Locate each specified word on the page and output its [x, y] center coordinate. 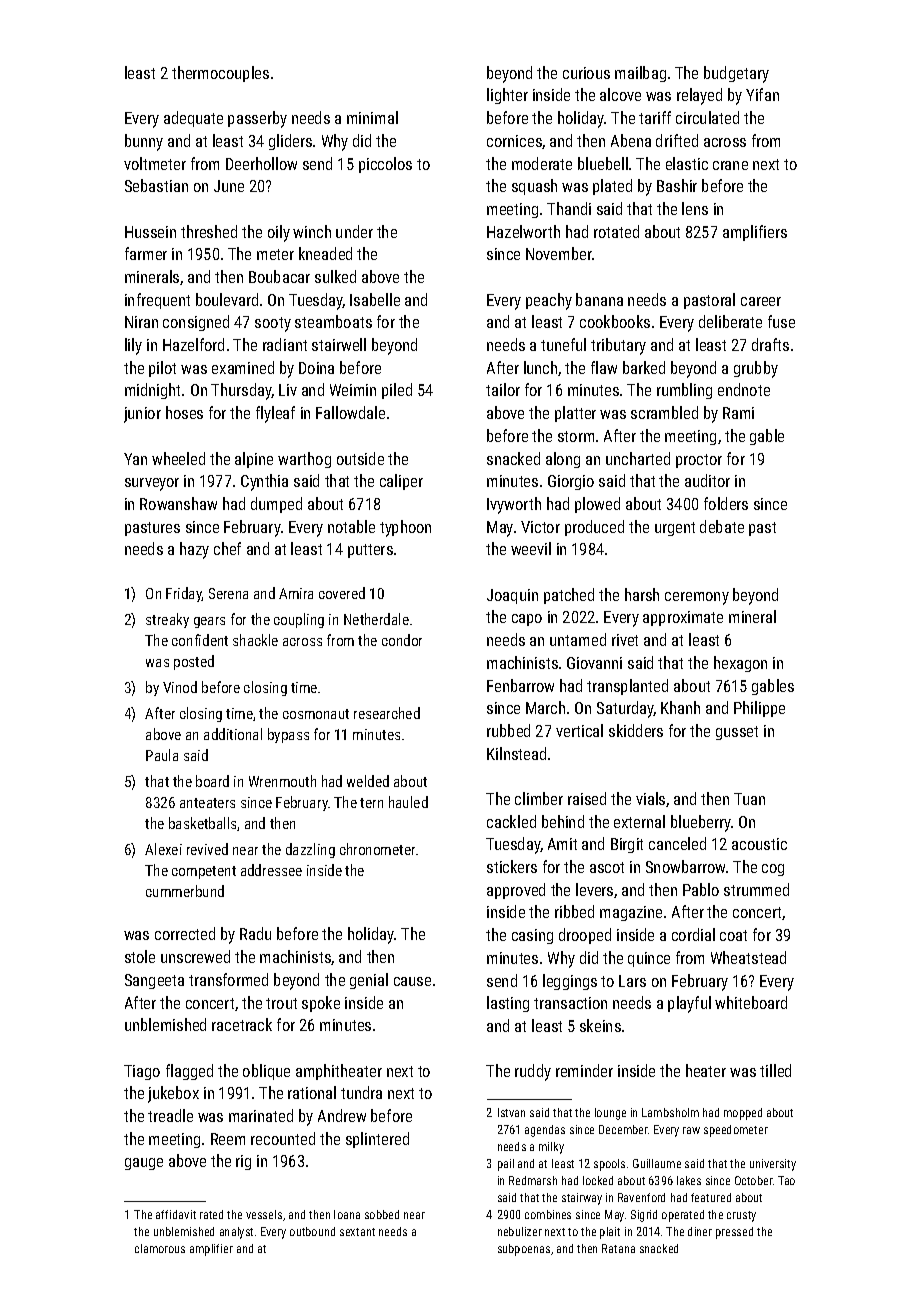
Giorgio [571, 482]
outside [360, 458]
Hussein [150, 232]
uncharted [638, 458]
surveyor [152, 484]
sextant [357, 1232]
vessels [264, 1214]
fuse [781, 321]
